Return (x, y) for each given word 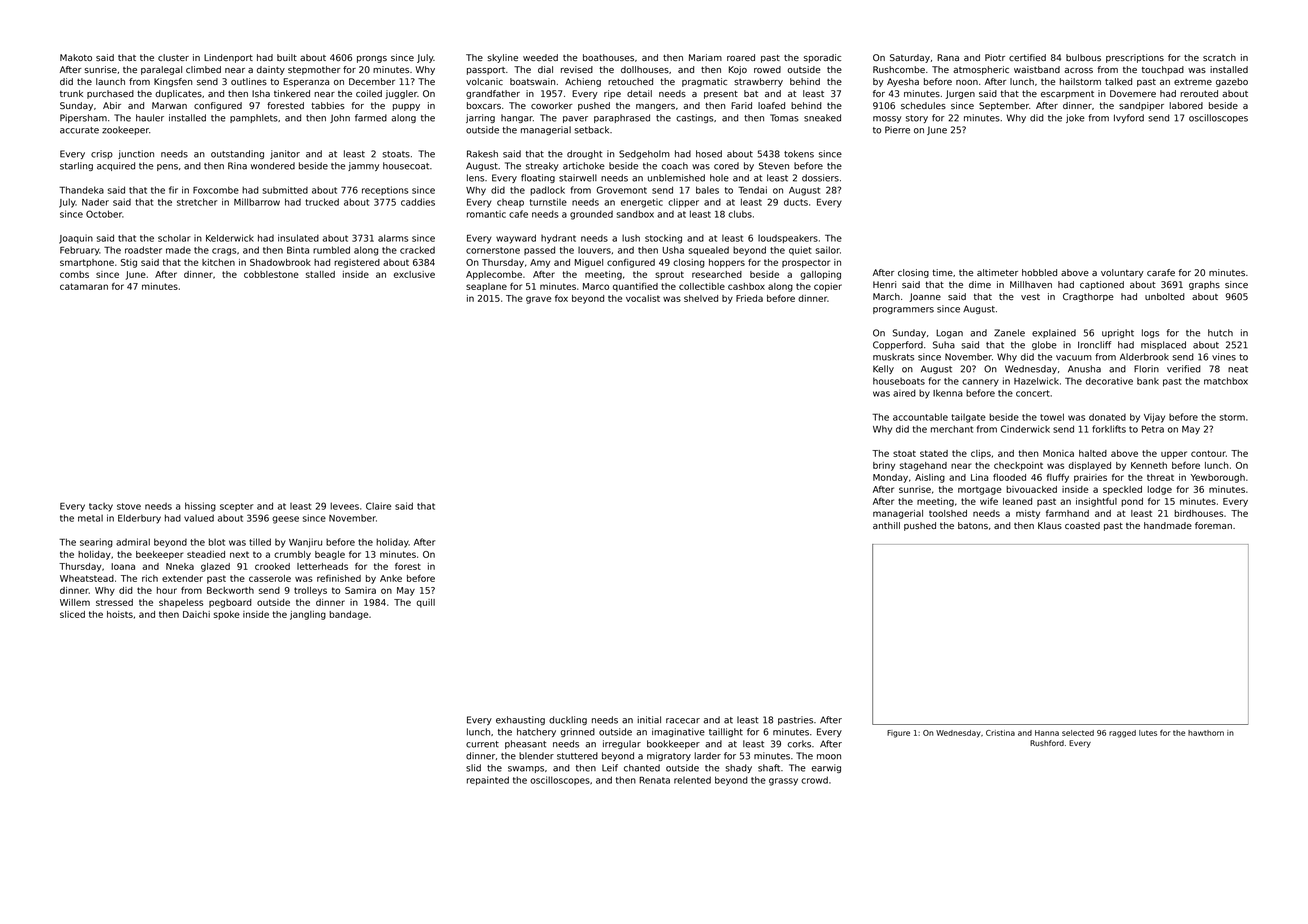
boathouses (608, 57)
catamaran (84, 286)
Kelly (883, 369)
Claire (378, 506)
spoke (227, 615)
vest (1030, 297)
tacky (101, 507)
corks (799, 744)
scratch (1219, 57)
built (287, 57)
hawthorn (1206, 733)
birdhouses (1198, 513)
